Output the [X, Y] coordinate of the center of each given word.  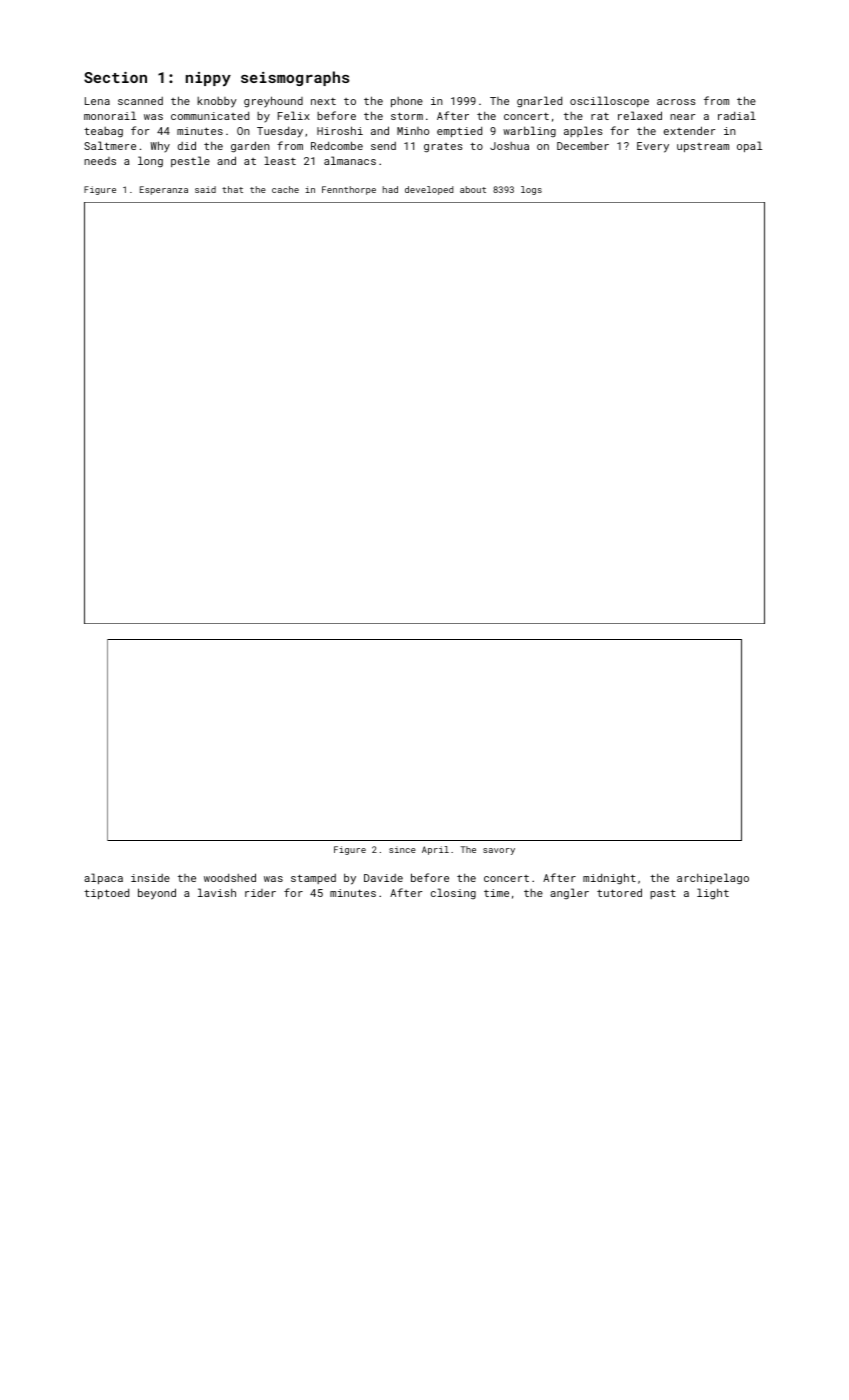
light [713, 894]
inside [150, 878]
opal [749, 146]
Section [115, 77]
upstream [703, 147]
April [435, 850]
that [232, 189]
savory [499, 851]
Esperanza [164, 190]
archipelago [713, 879]
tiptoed [106, 893]
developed [429, 190]
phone [407, 102]
